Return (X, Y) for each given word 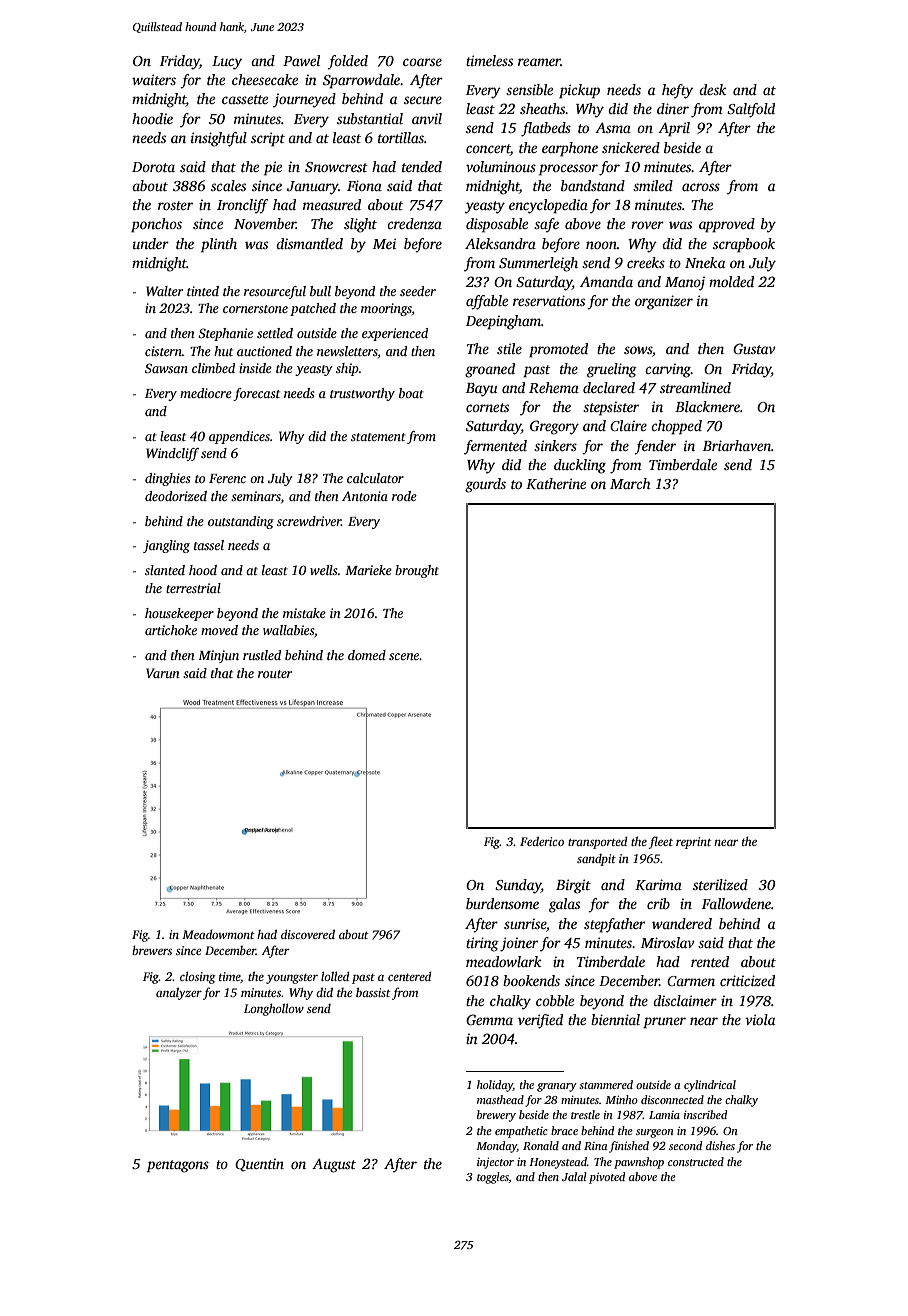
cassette (245, 99)
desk (712, 89)
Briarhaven (737, 445)
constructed (696, 1161)
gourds (485, 485)
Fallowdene (736, 903)
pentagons (178, 1166)
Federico (542, 841)
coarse (422, 62)
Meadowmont (218, 934)
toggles (493, 1178)
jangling (166, 546)
